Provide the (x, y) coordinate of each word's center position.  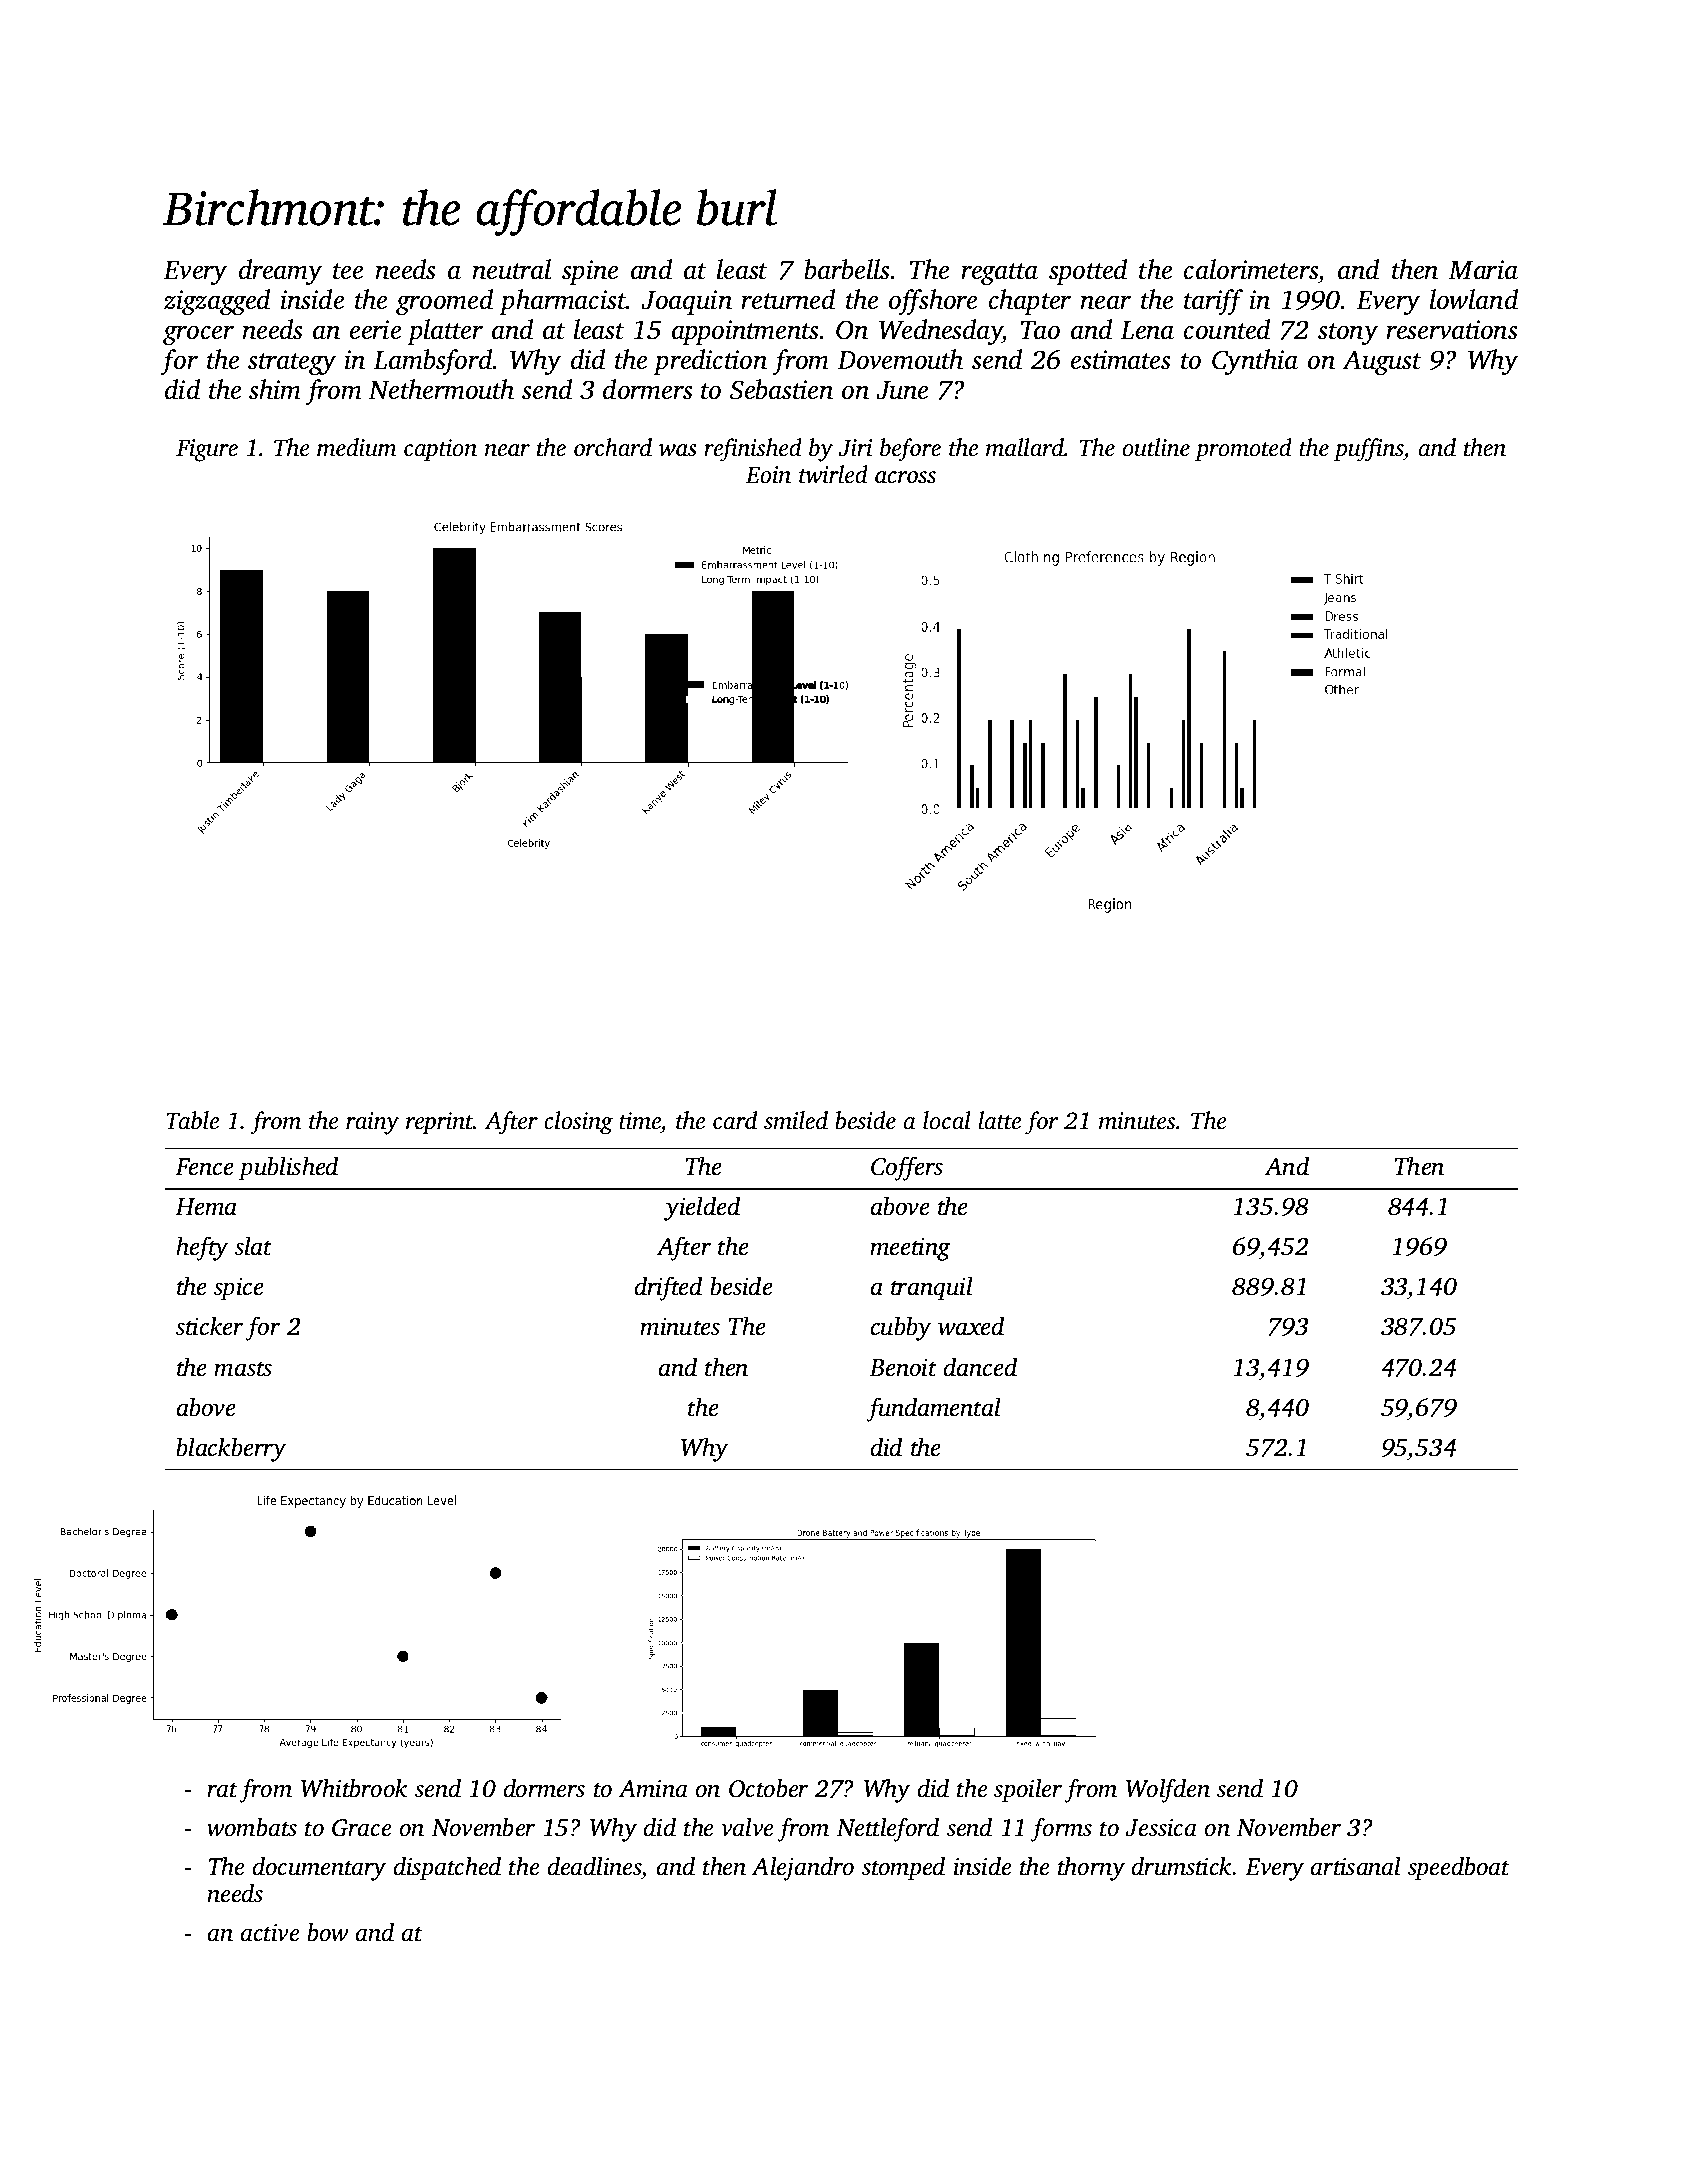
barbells (847, 269)
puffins (1368, 450)
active (270, 1933)
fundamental (934, 1409)
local (947, 1120)
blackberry (231, 1449)
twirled (833, 474)
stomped (903, 1869)
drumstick (1182, 1866)
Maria (1483, 270)
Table (192, 1120)
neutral (511, 269)
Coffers (907, 1168)
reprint (439, 1123)
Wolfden (1168, 1791)
